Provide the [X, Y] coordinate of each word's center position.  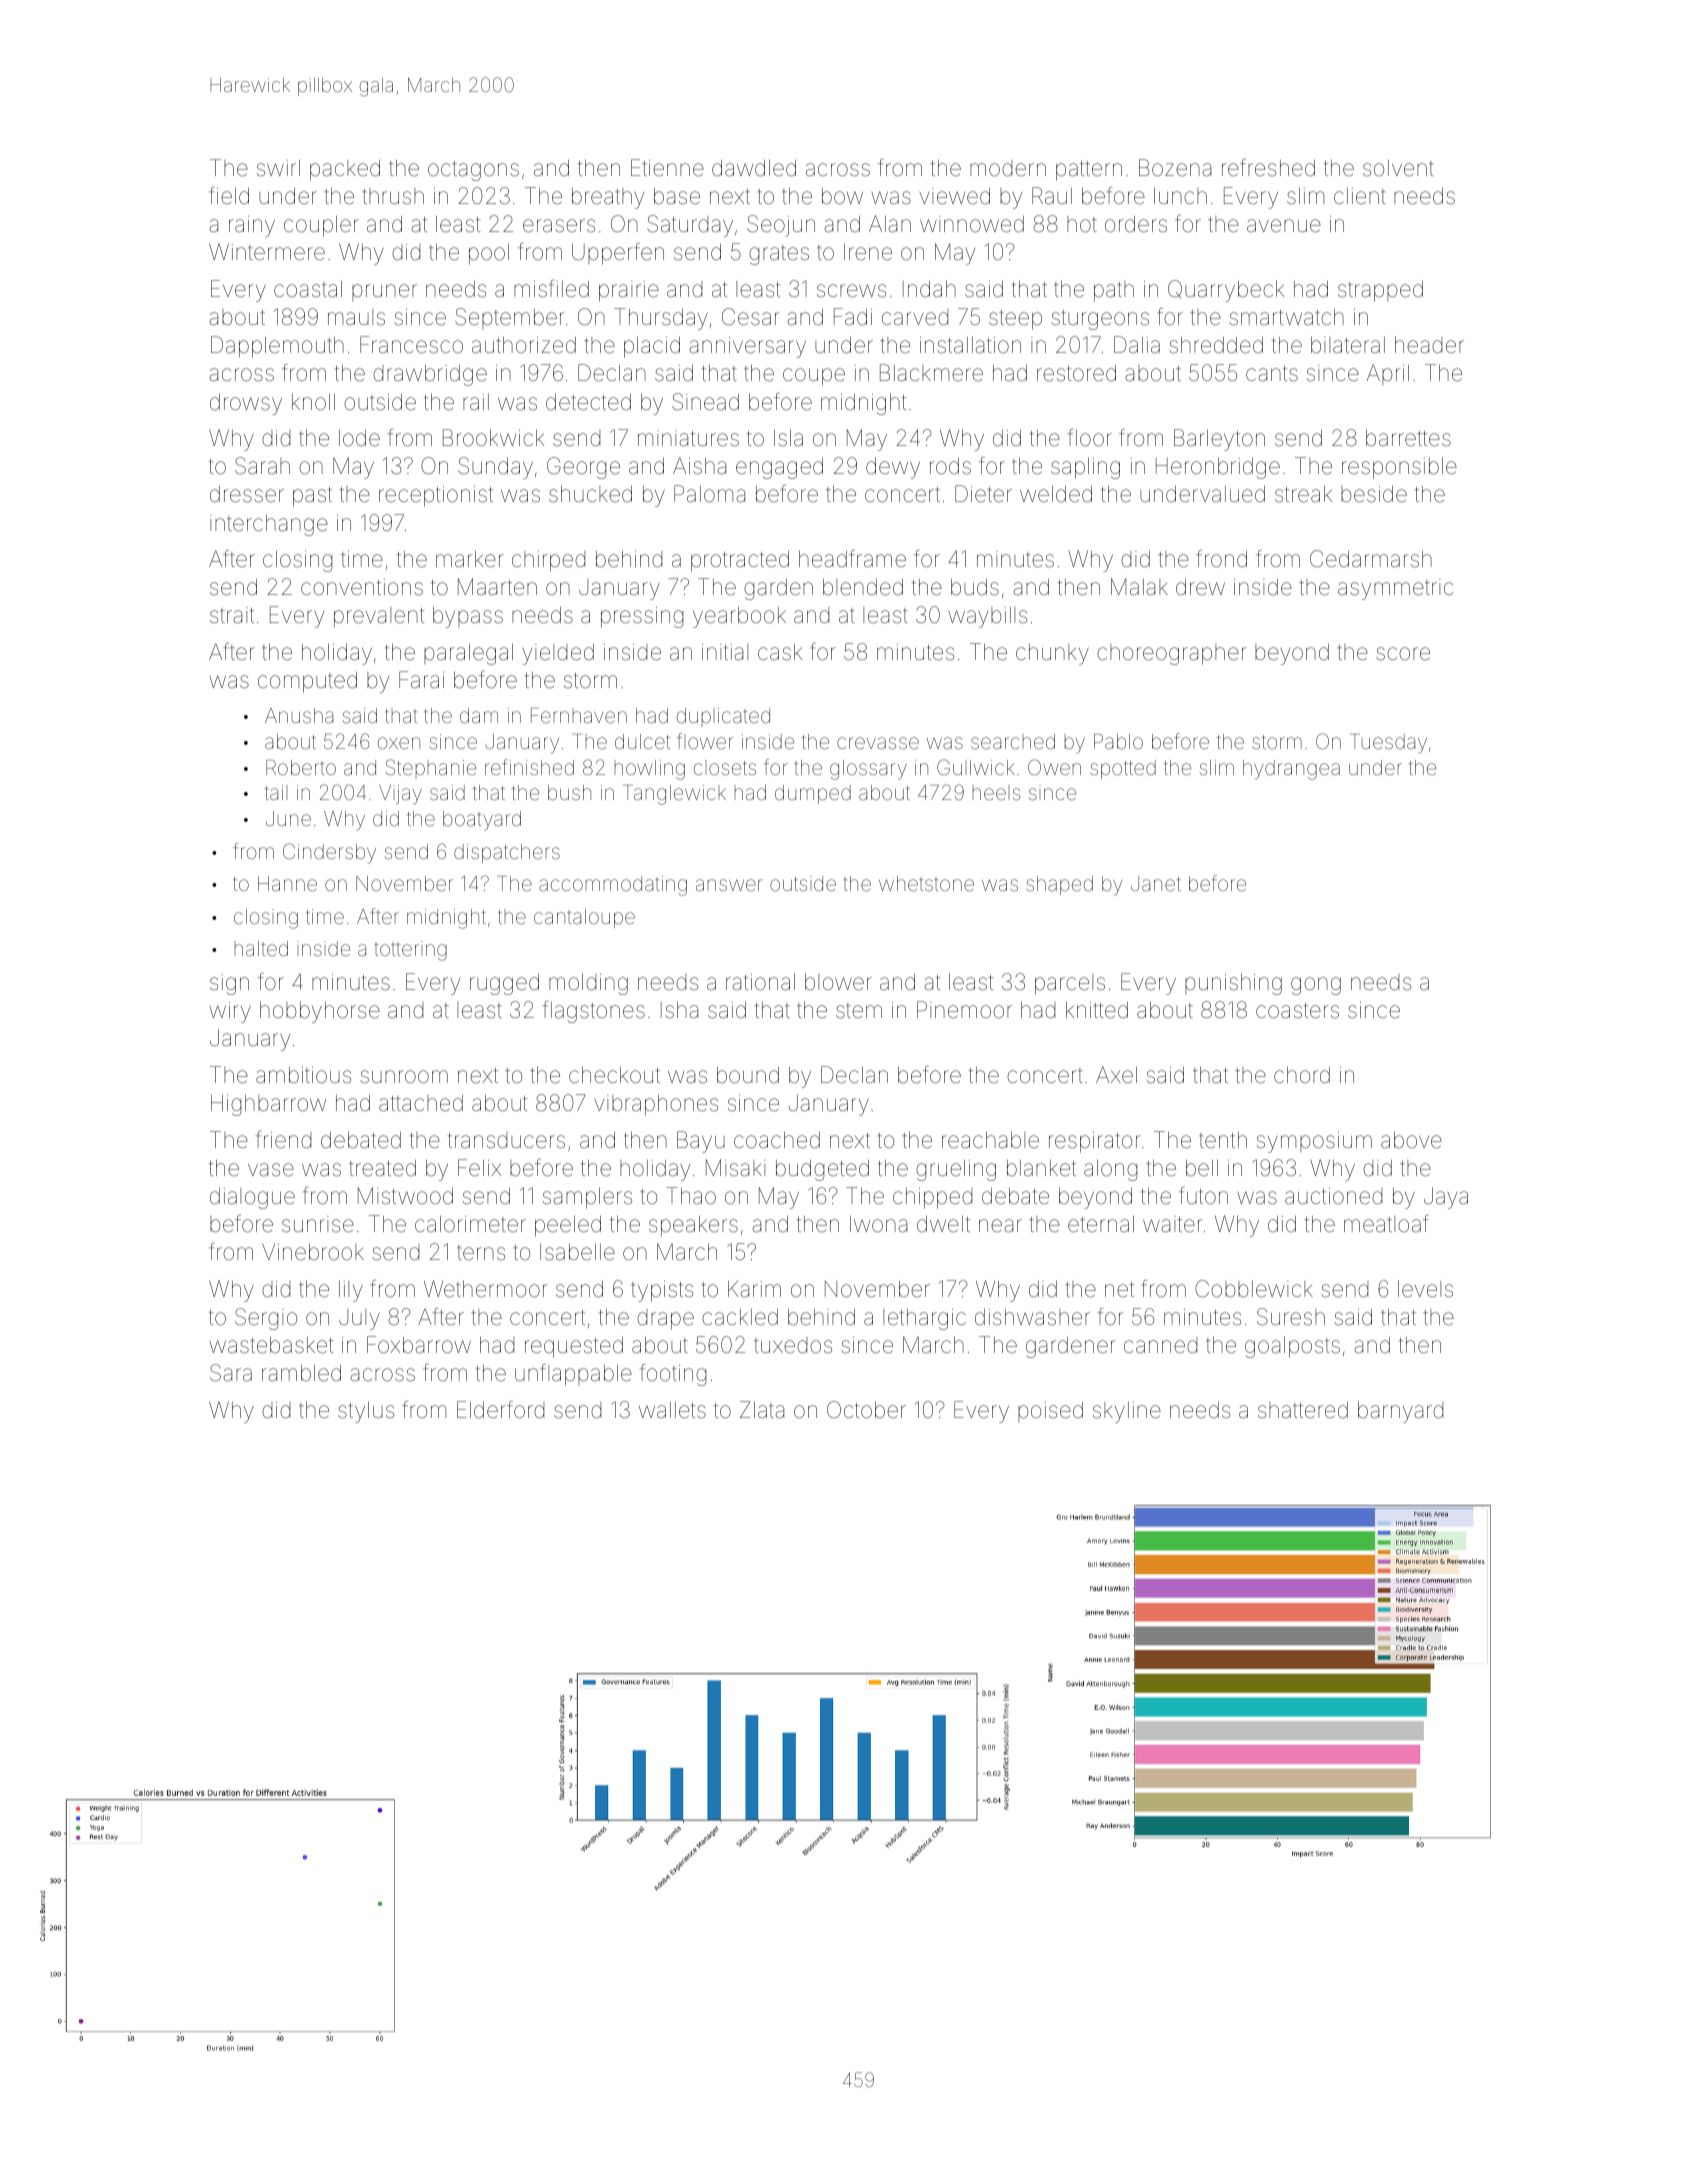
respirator [1095, 1142]
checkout [614, 1075]
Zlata [762, 1410]
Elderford [500, 1410]
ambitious [303, 1075]
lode [359, 437]
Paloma [709, 494]
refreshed [1268, 168]
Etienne [667, 168]
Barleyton [1219, 440]
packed [345, 170]
